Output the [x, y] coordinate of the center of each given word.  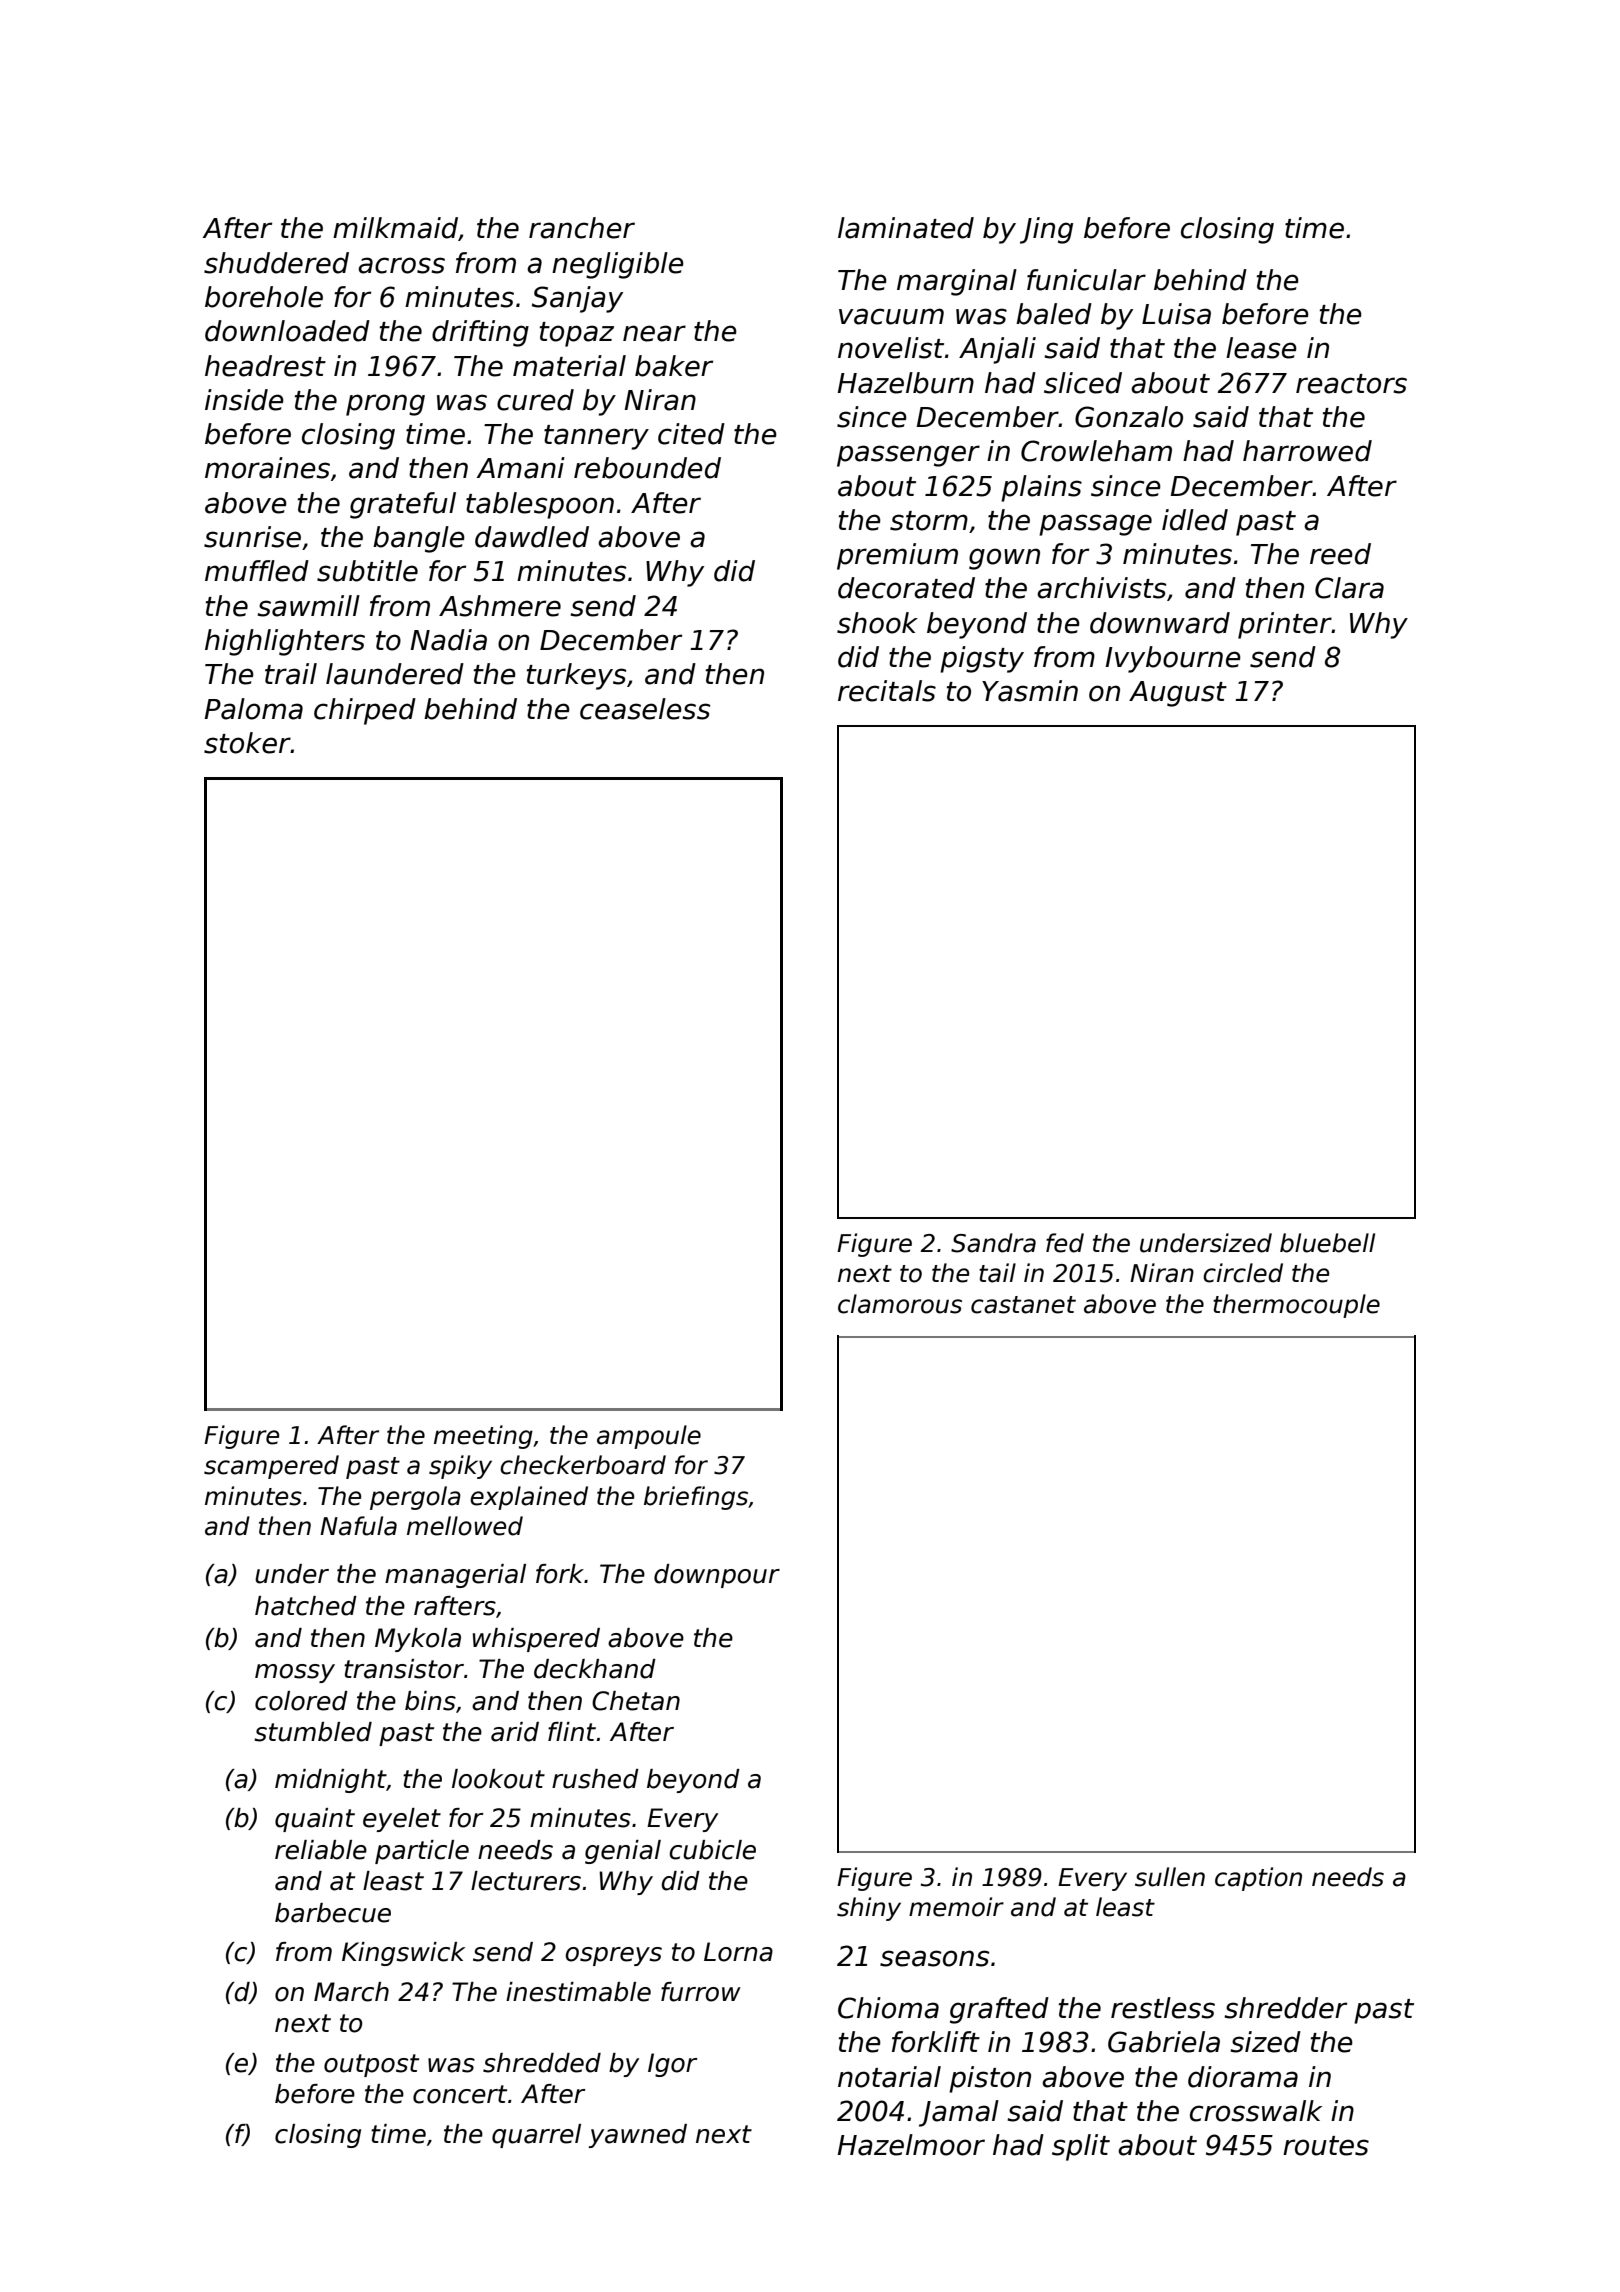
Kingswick [403, 1954]
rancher [582, 228]
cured [535, 400]
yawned [637, 2136]
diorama [1243, 2077]
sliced [1083, 383]
